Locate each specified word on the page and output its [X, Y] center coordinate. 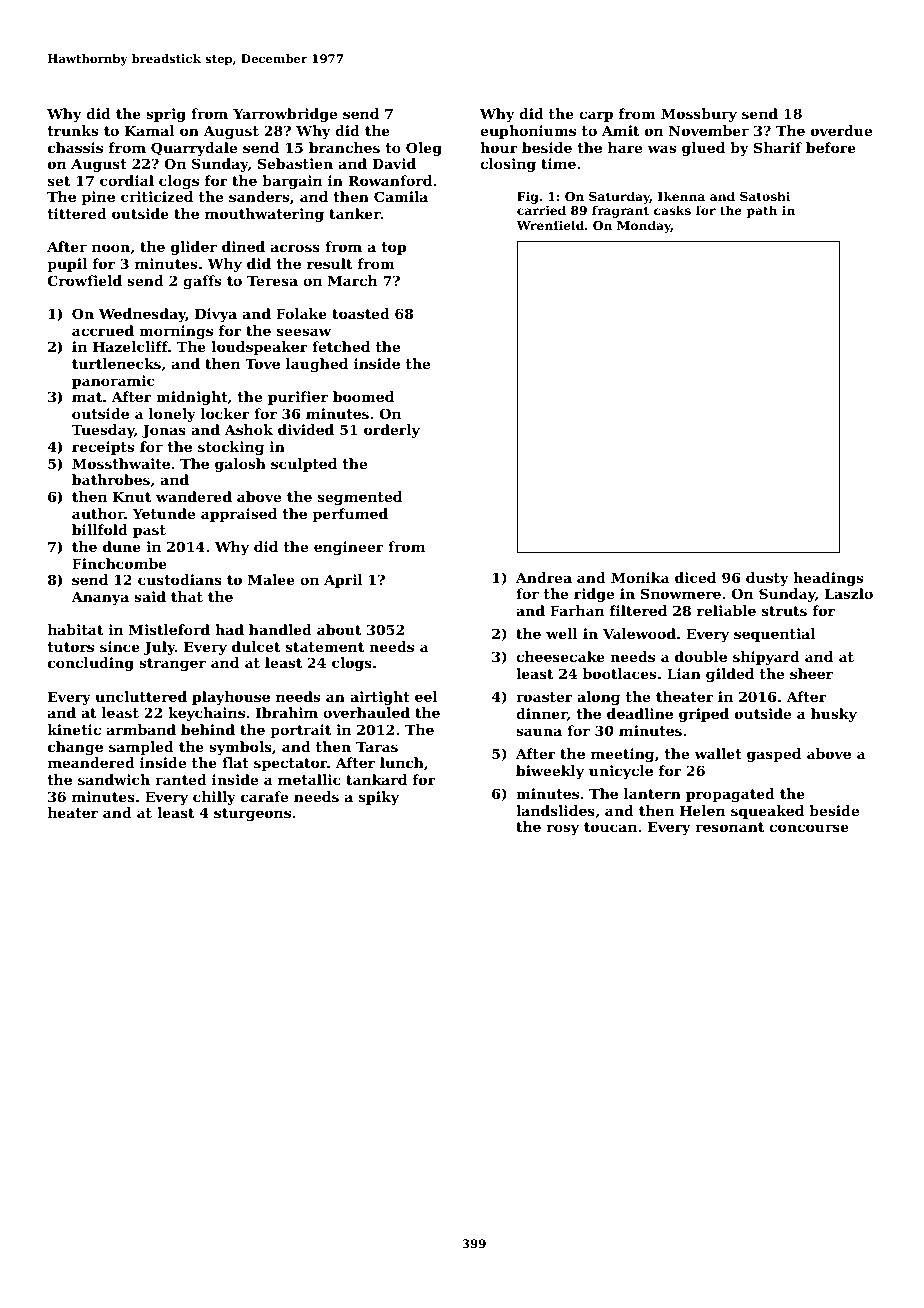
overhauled [366, 712]
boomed [363, 396]
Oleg [424, 149]
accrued [103, 330]
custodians [180, 579]
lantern [652, 793]
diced [695, 577]
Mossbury [699, 115]
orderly [392, 431]
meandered [91, 762]
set [59, 181]
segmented [360, 498]
